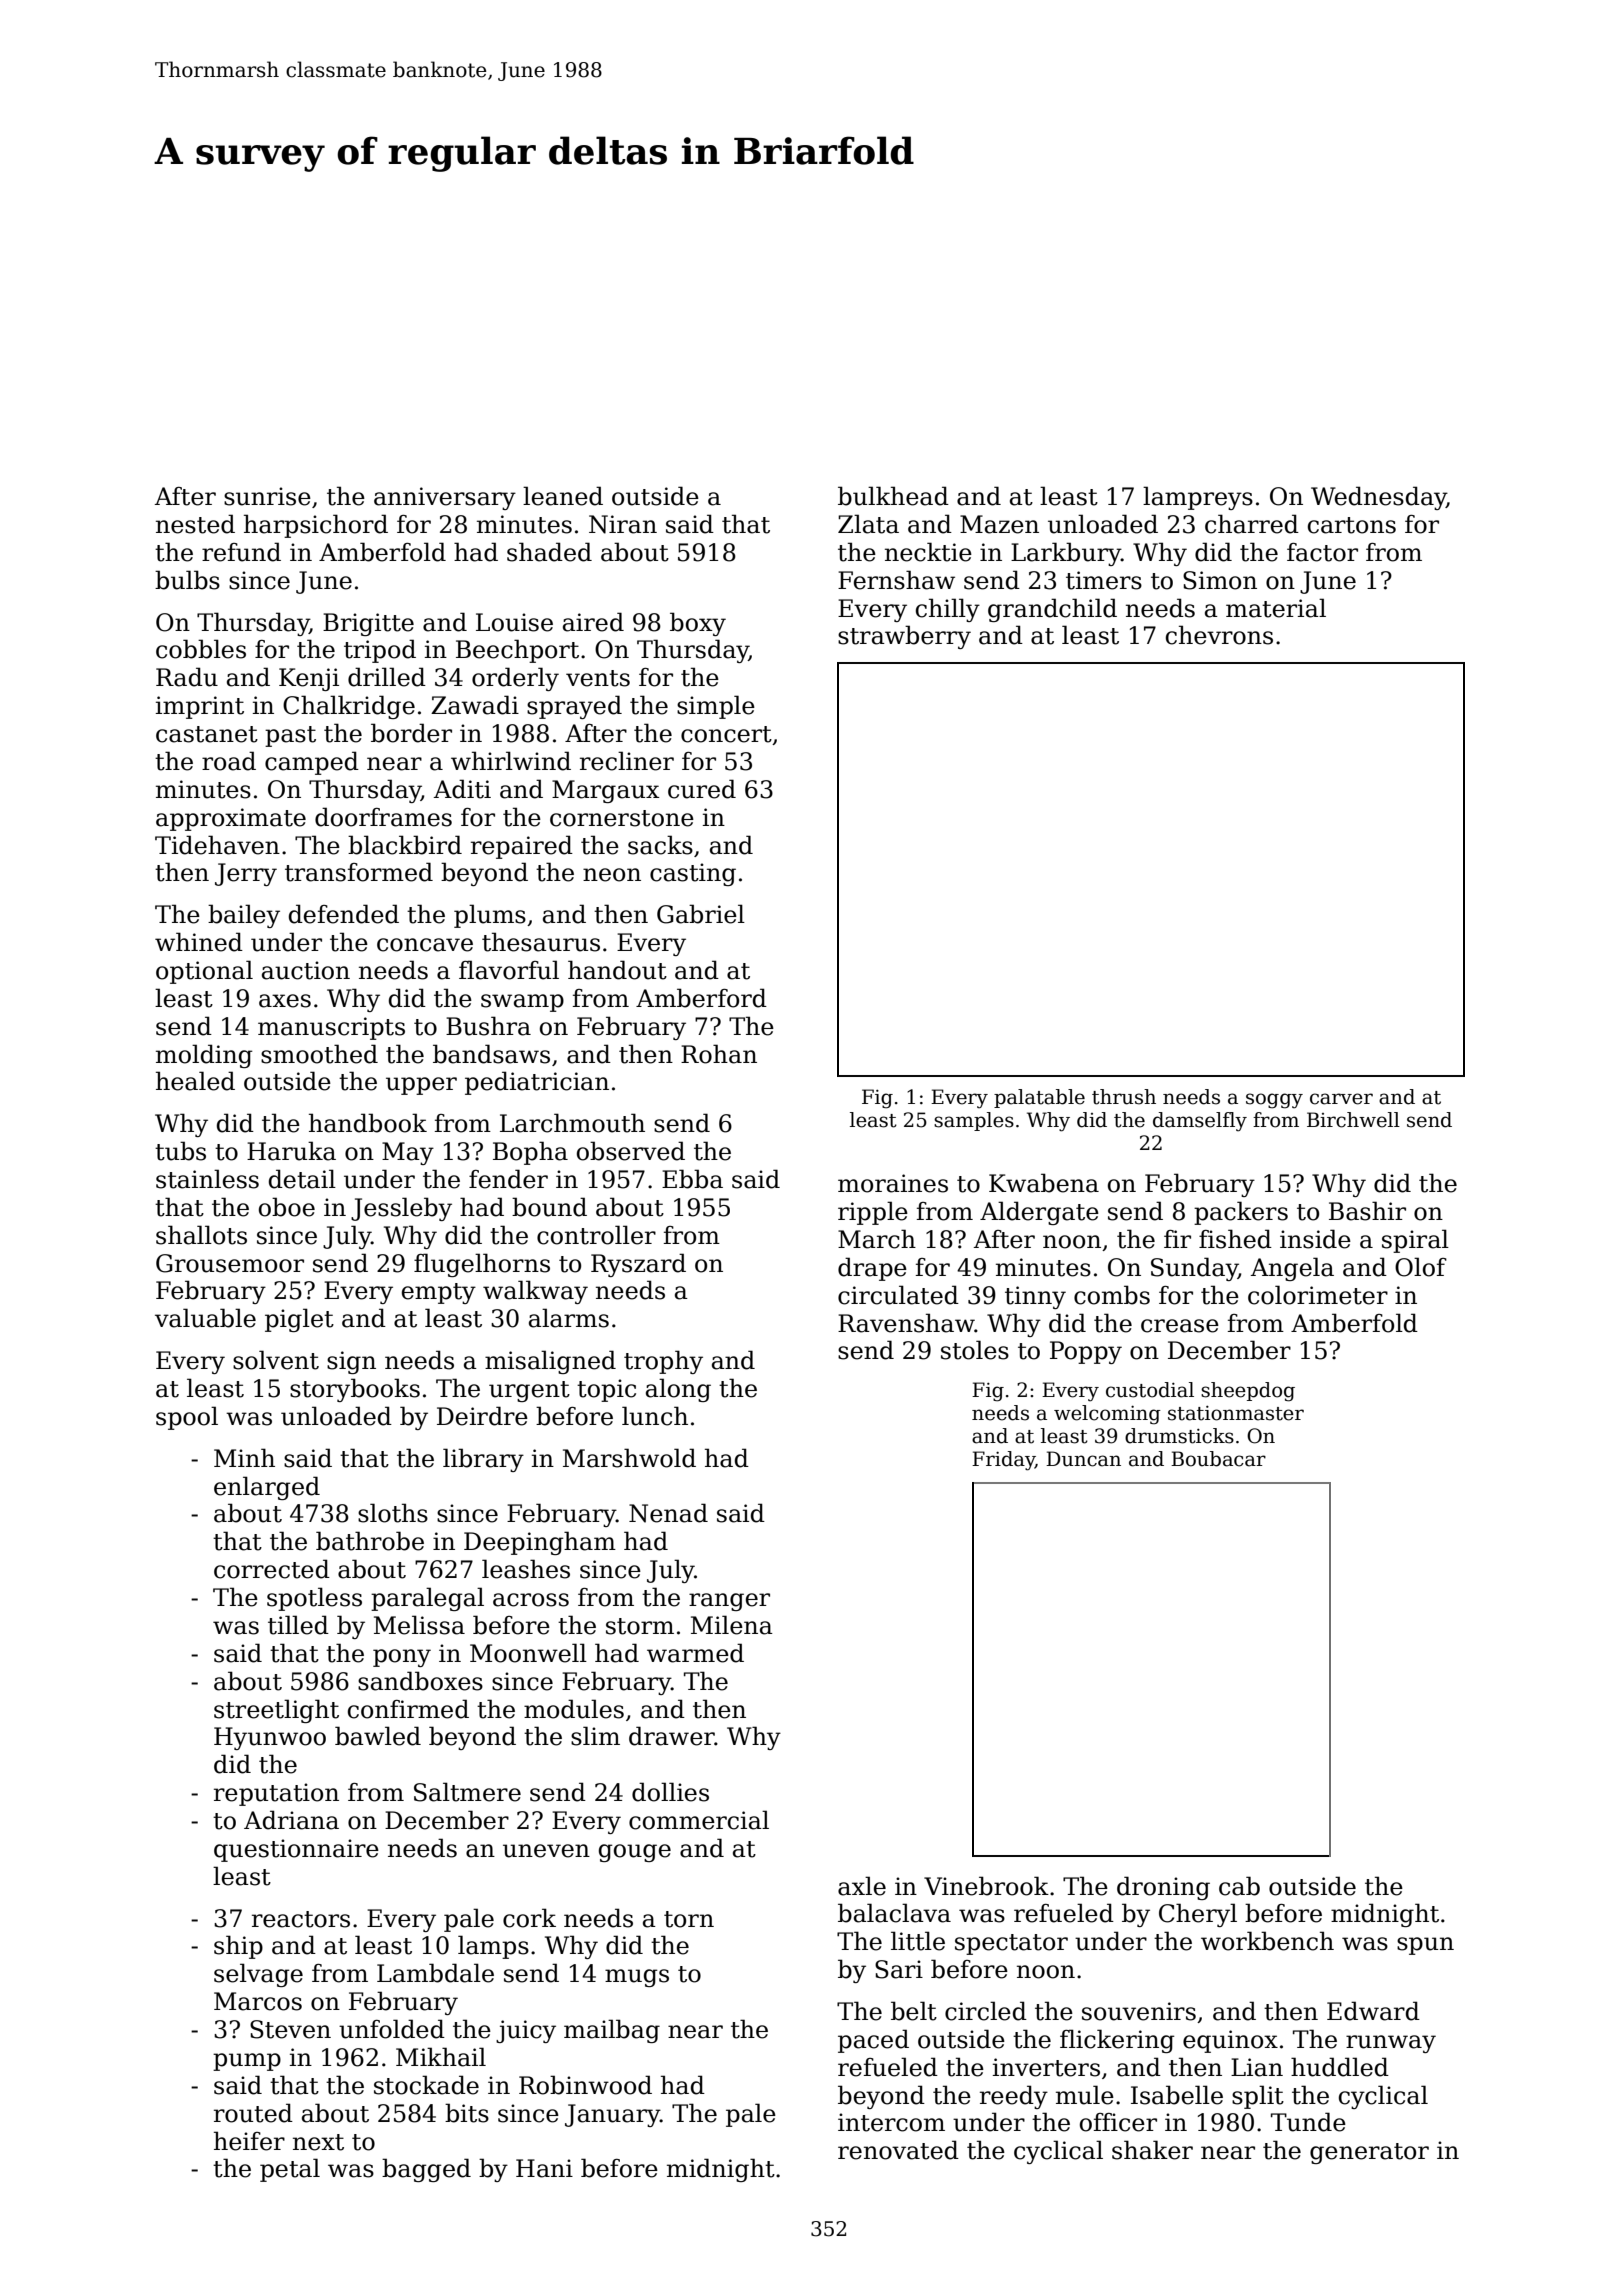  Describe the element at coordinates (695, 1653) in the document. I see `warmed` at that location.
